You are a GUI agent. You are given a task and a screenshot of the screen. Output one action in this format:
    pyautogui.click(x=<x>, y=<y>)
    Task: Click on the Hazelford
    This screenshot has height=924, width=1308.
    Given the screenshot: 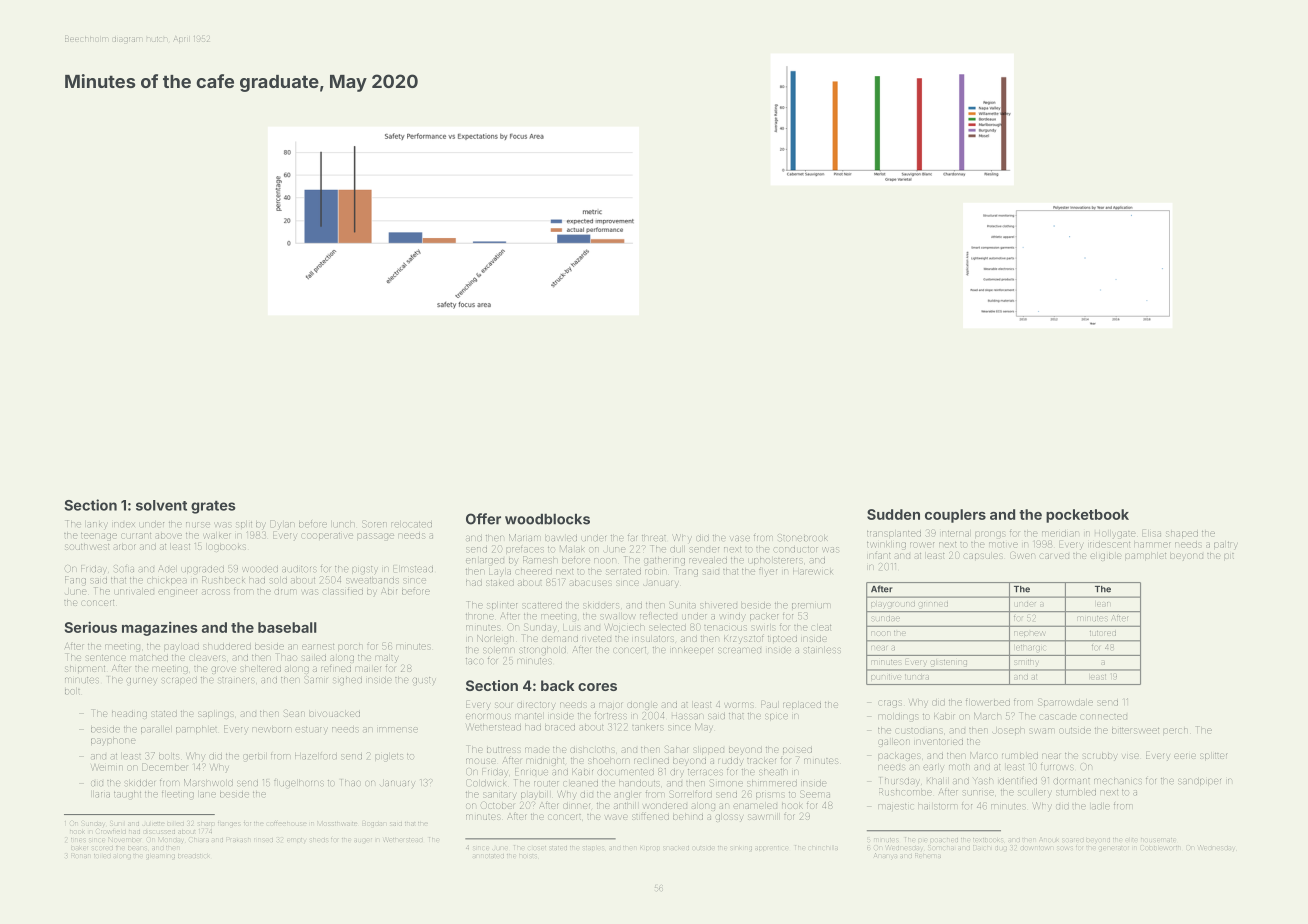 What is the action you would take?
    pyautogui.click(x=316, y=756)
